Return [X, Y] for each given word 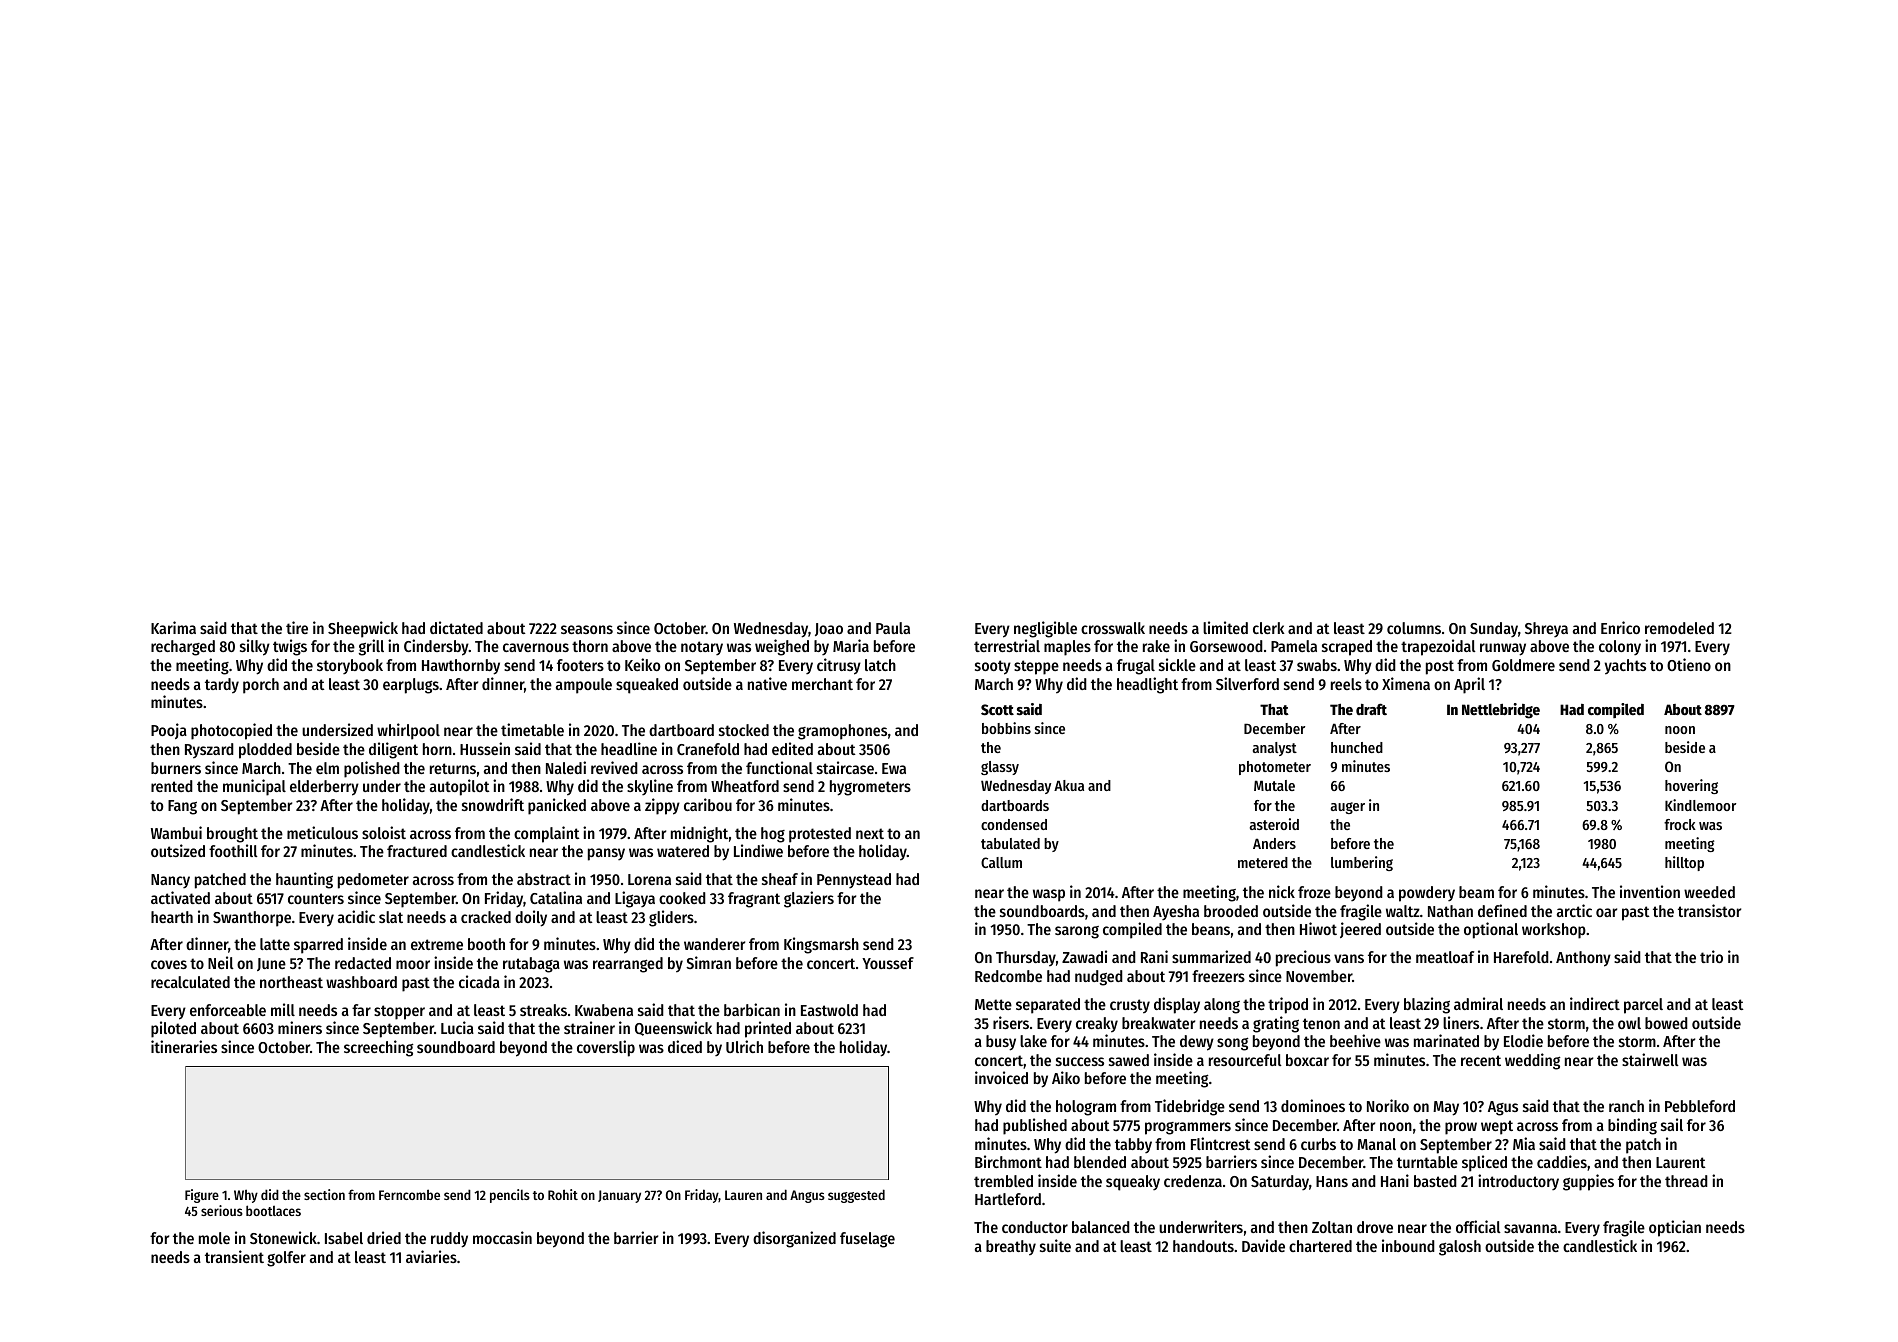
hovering [1691, 786]
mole [214, 1238]
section [324, 1194]
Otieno [1689, 664]
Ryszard [209, 751]
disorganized [794, 1239]
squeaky [1133, 1183]
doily [531, 918]
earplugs [411, 686]
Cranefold [708, 749]
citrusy [839, 666]
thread [1686, 1181]
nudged [1099, 978]
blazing [1427, 1005]
